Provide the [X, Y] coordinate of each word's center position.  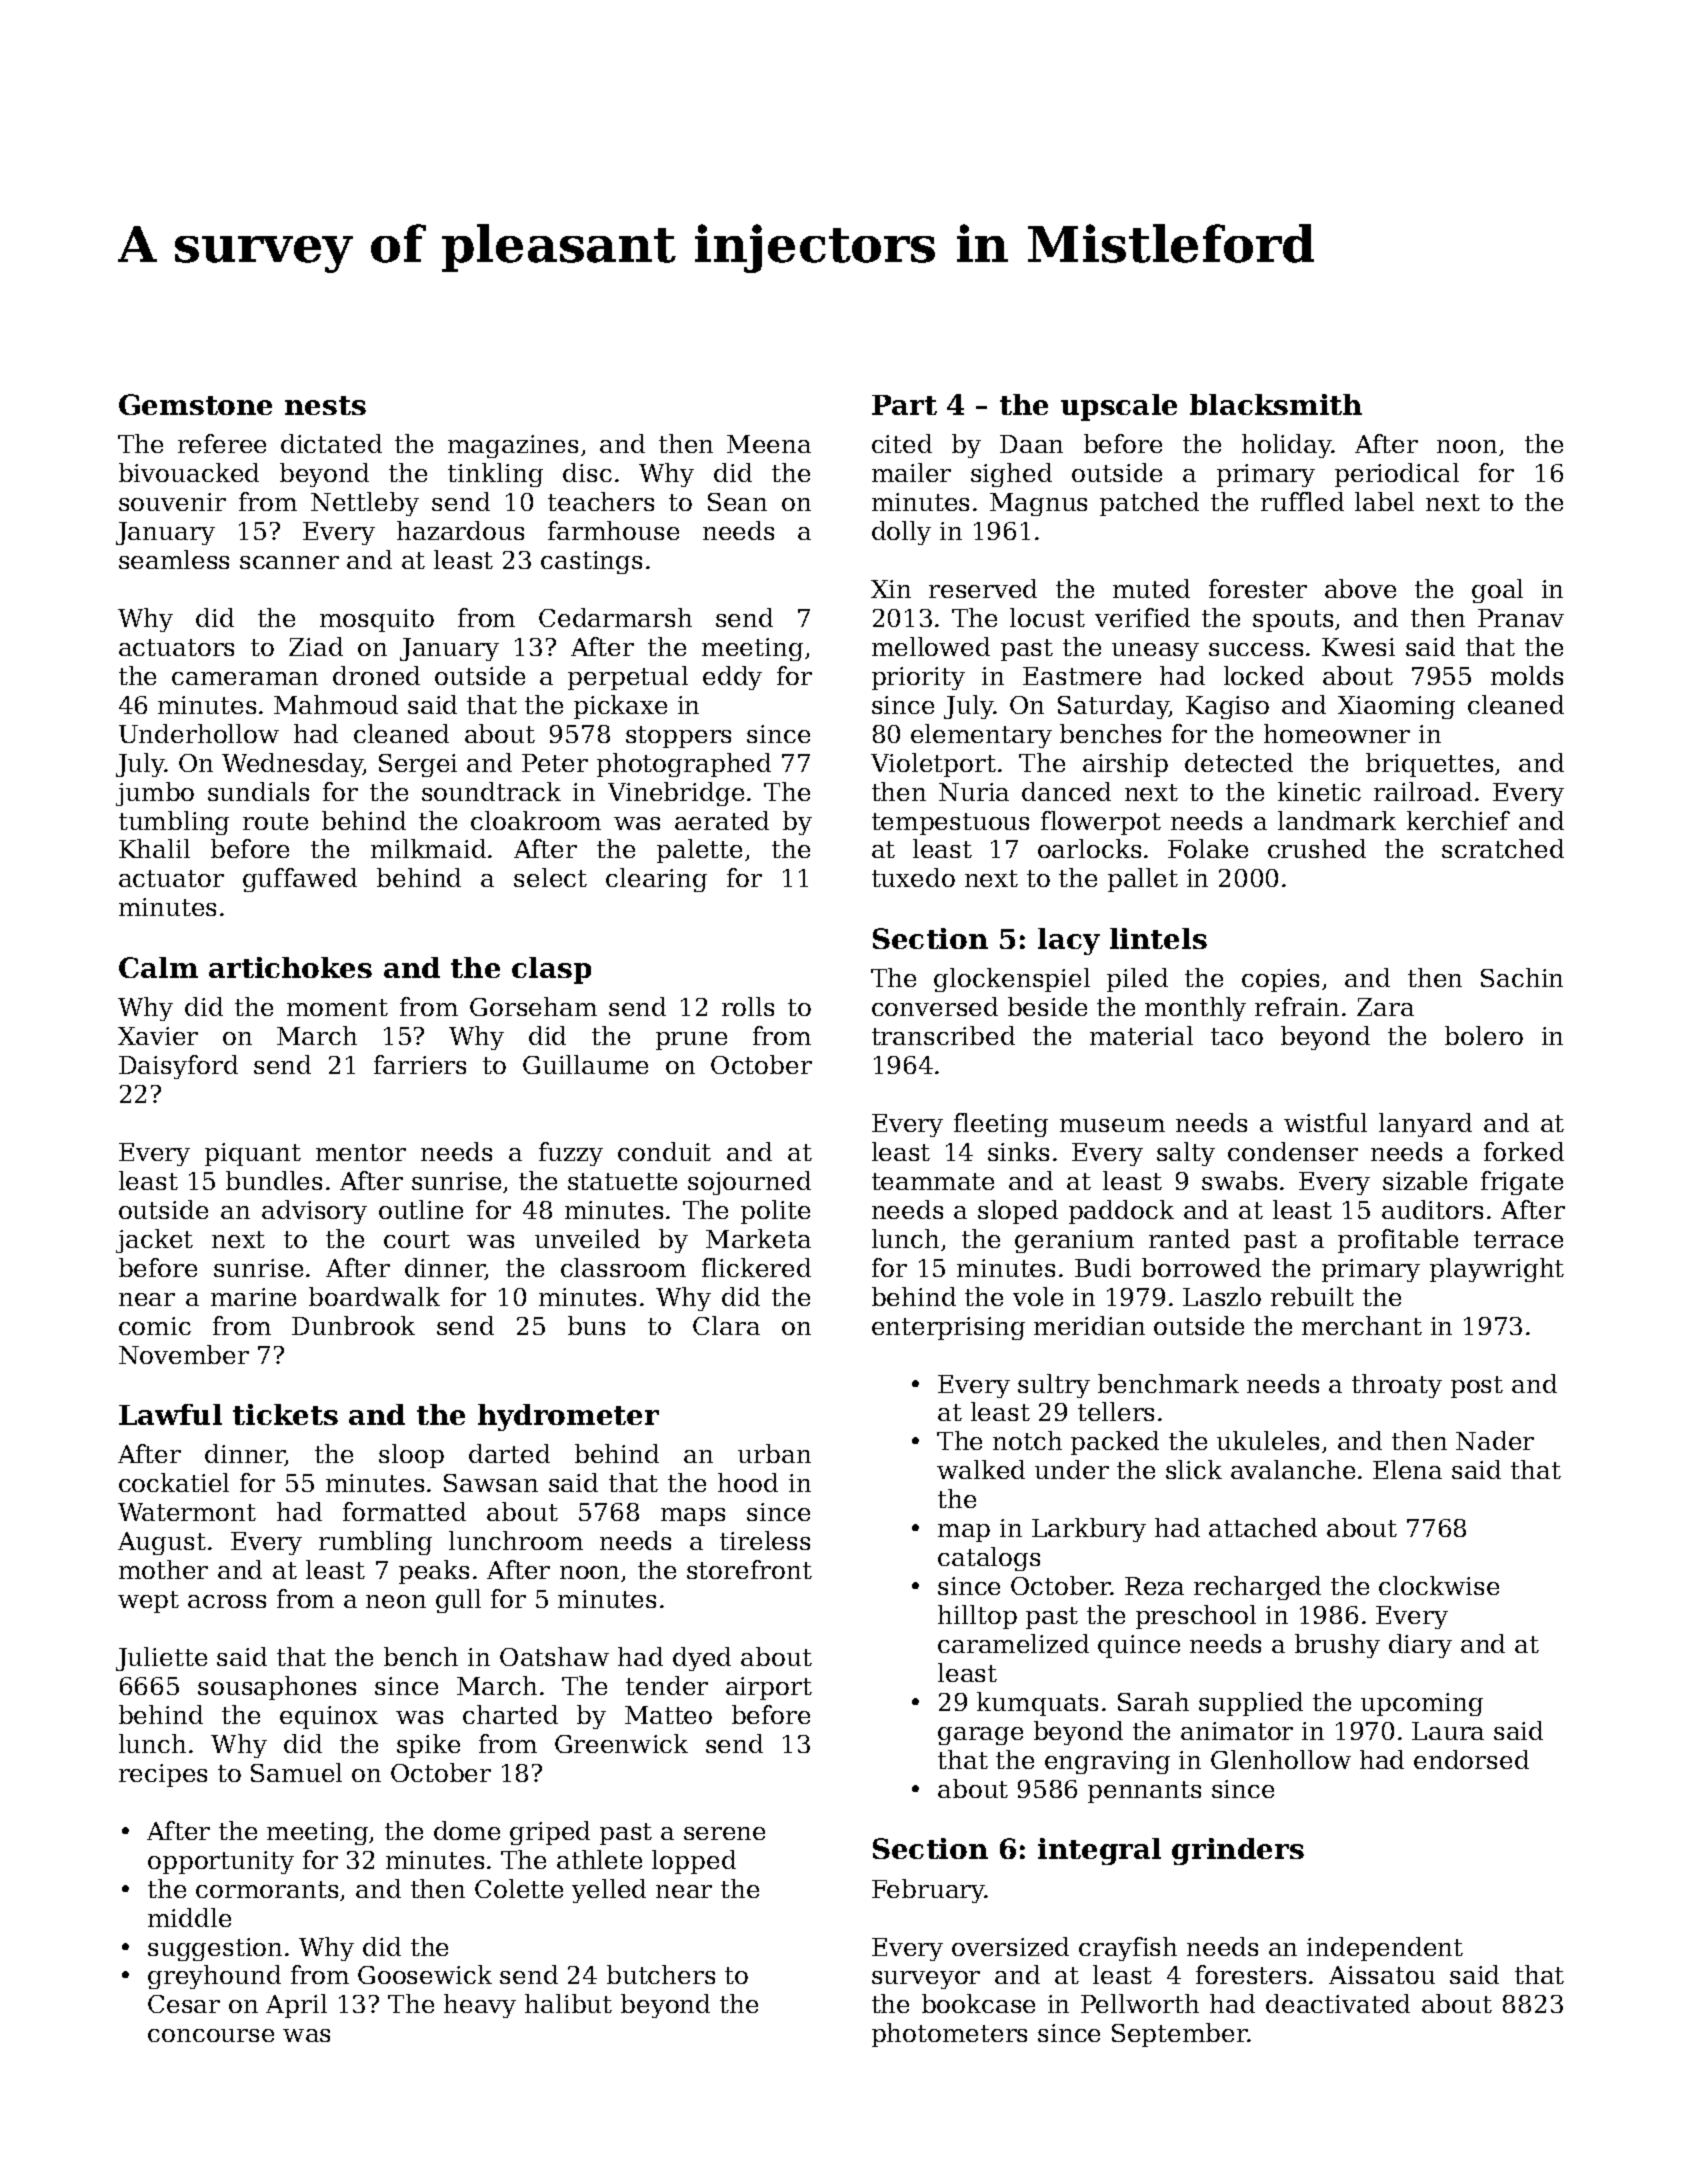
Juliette [161, 1659]
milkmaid [428, 848]
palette [699, 851]
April [296, 2006]
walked [981, 1469]
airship [1125, 765]
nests [325, 405]
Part [904, 405]
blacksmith [1276, 404]
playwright [1497, 1270]
